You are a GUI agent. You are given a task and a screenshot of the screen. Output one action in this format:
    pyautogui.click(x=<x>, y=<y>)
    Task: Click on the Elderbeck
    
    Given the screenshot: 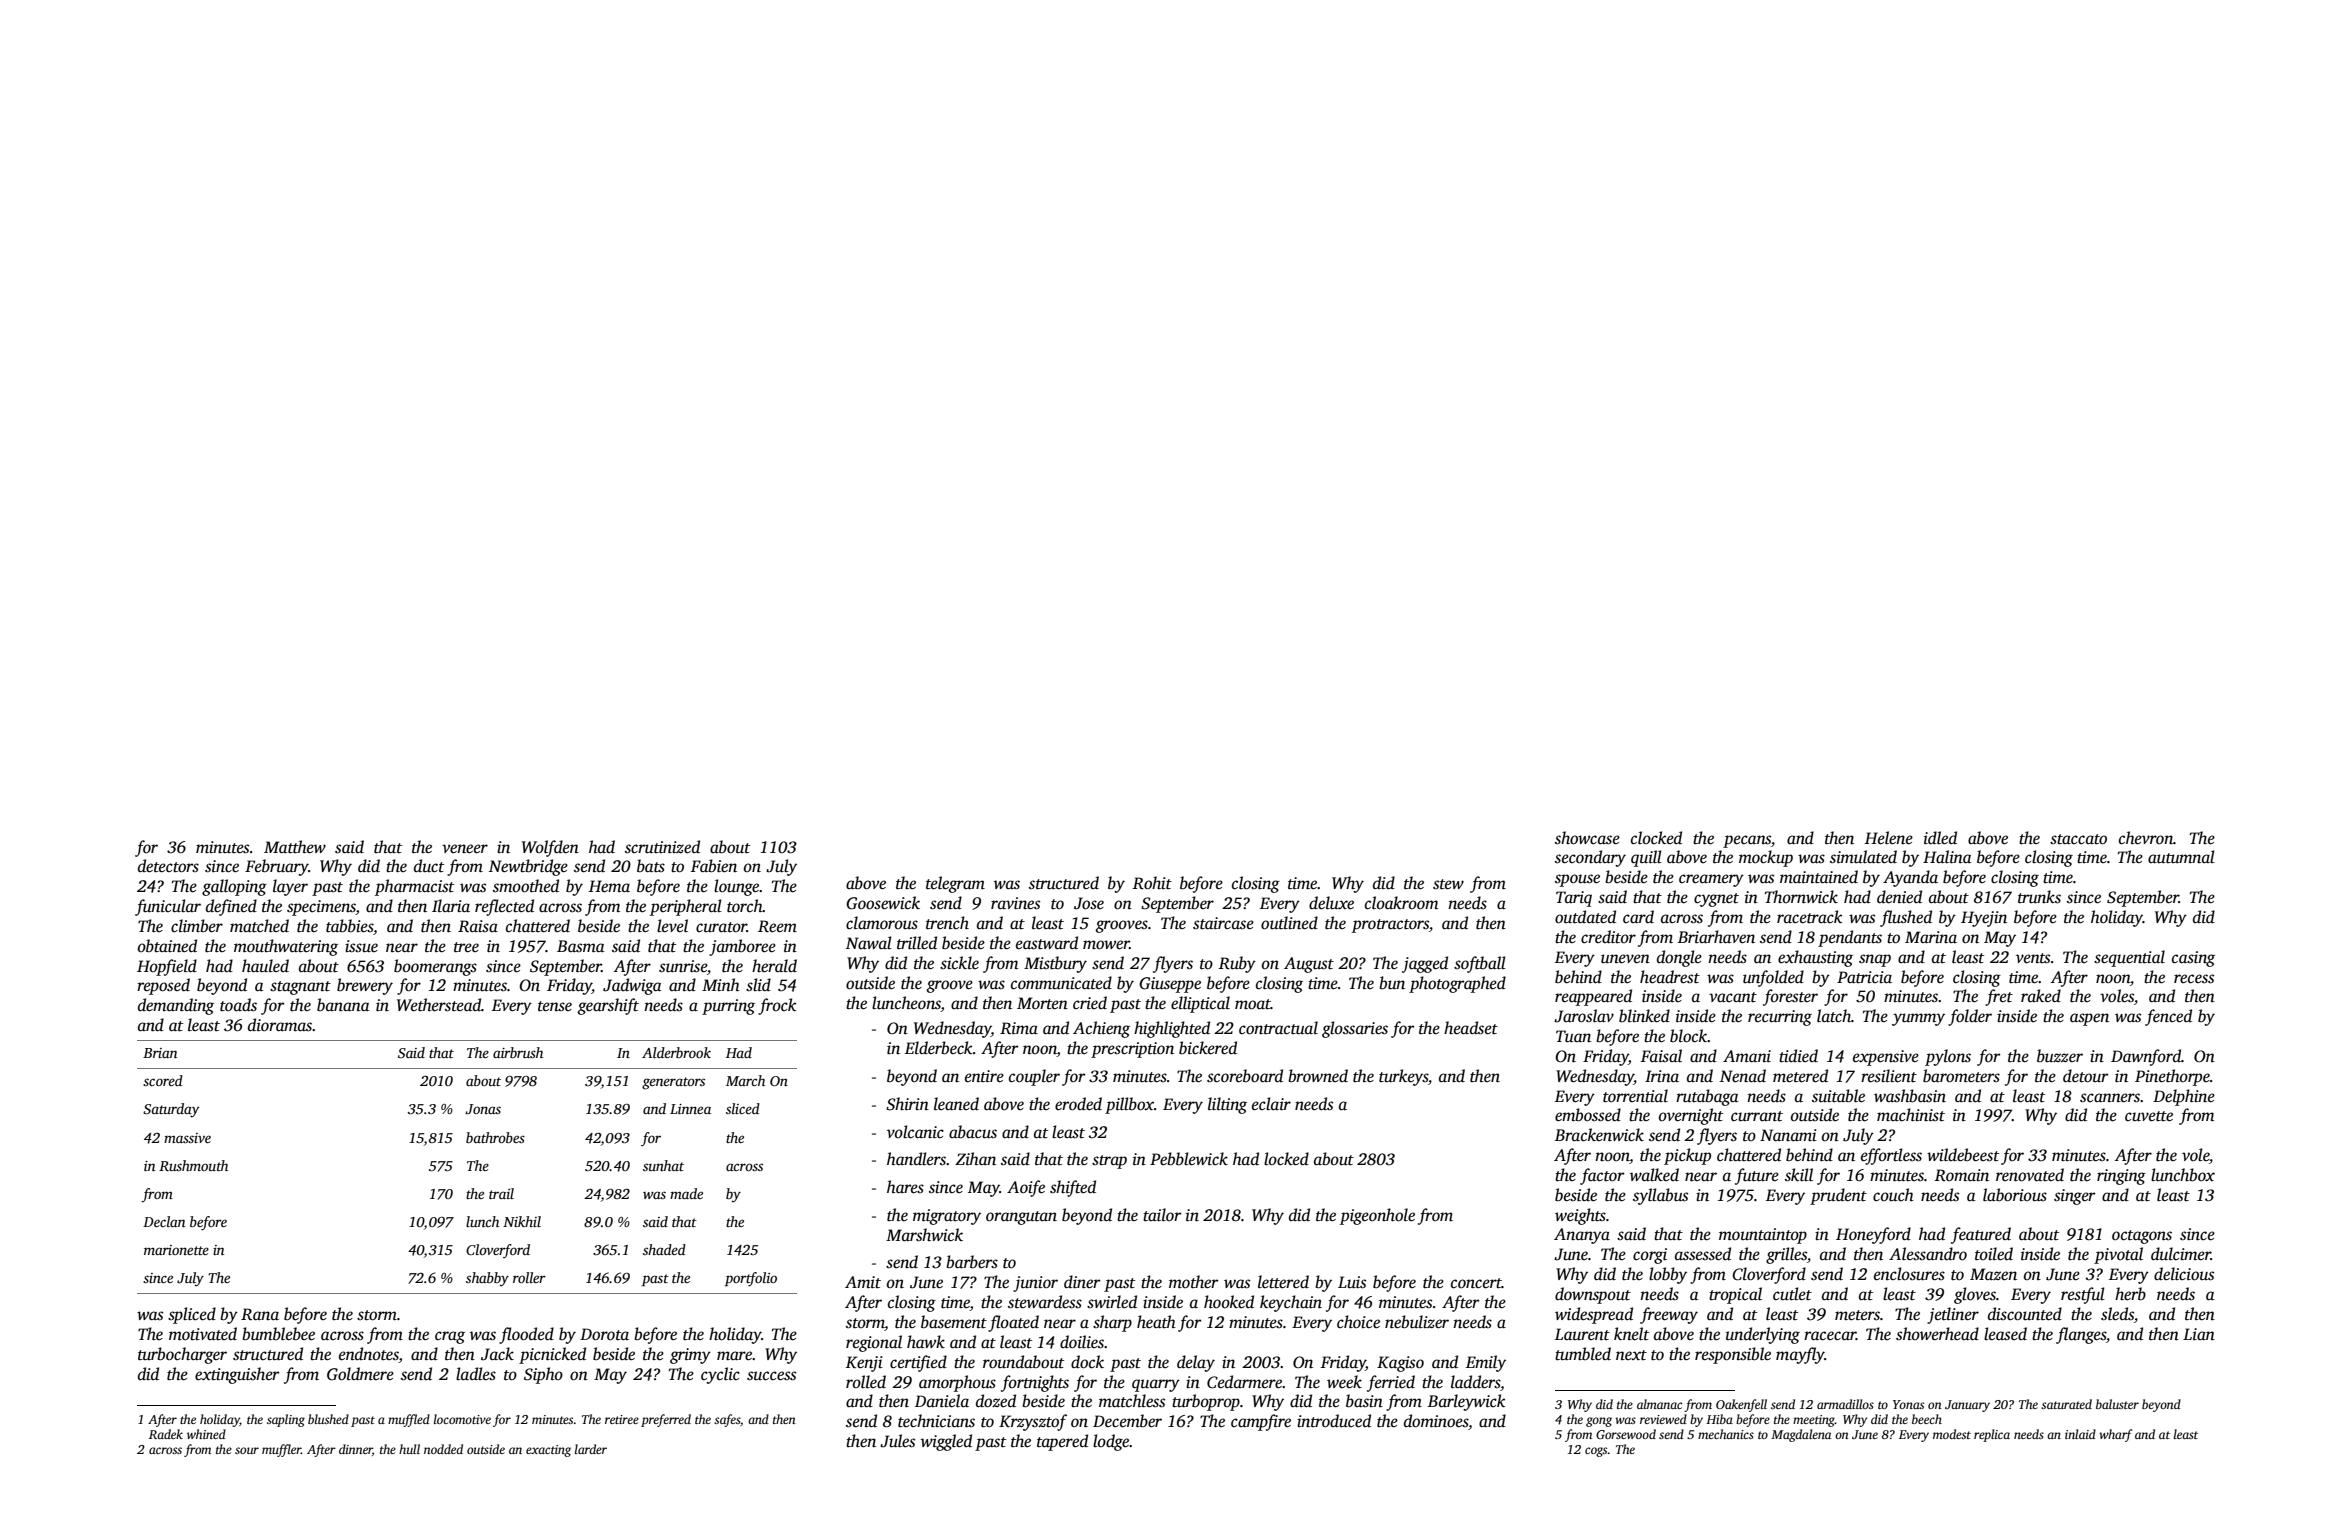 What is the action you would take?
    pyautogui.click(x=939, y=1048)
